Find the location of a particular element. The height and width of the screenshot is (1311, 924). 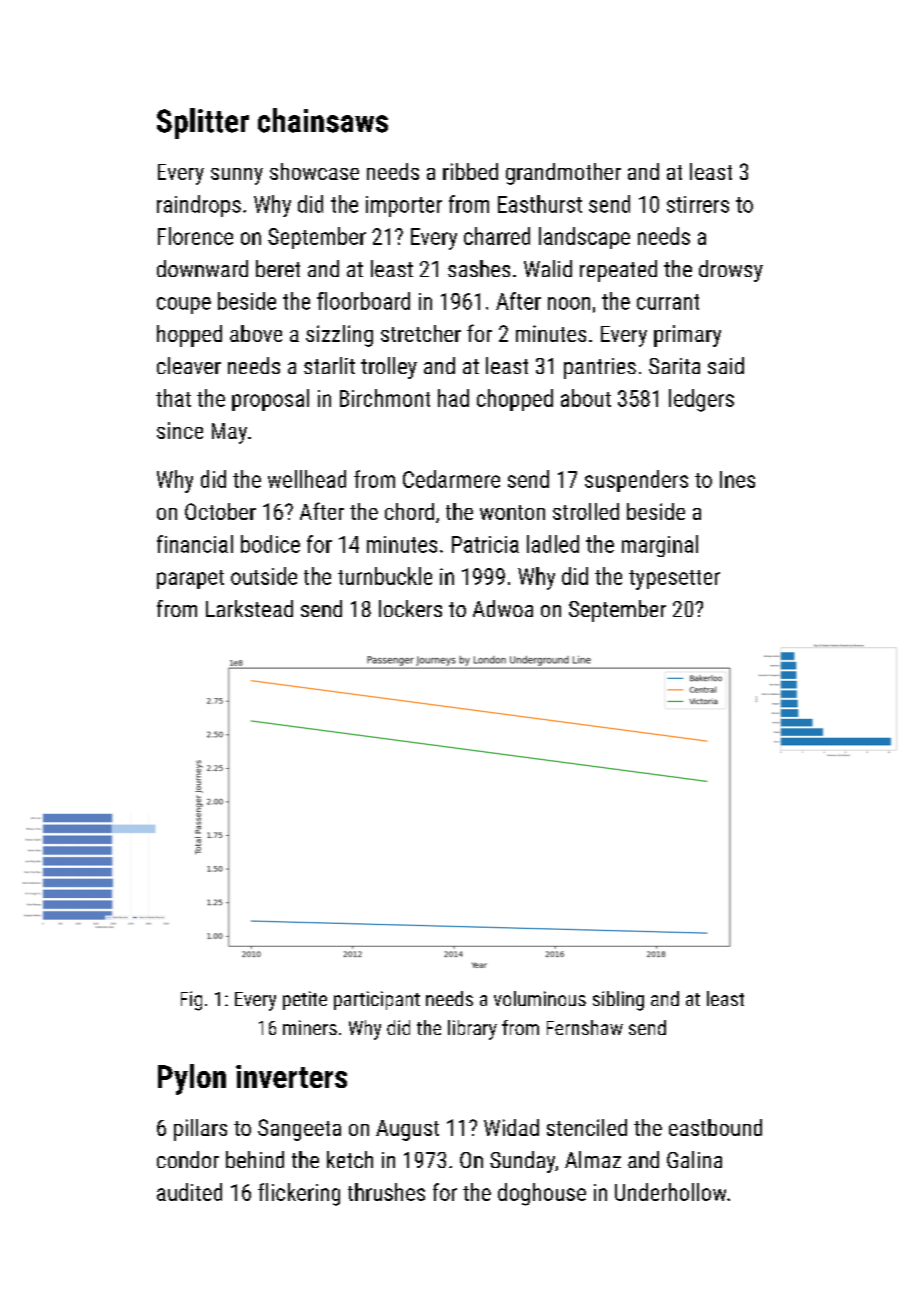

stirrers is located at coordinates (698, 204).
